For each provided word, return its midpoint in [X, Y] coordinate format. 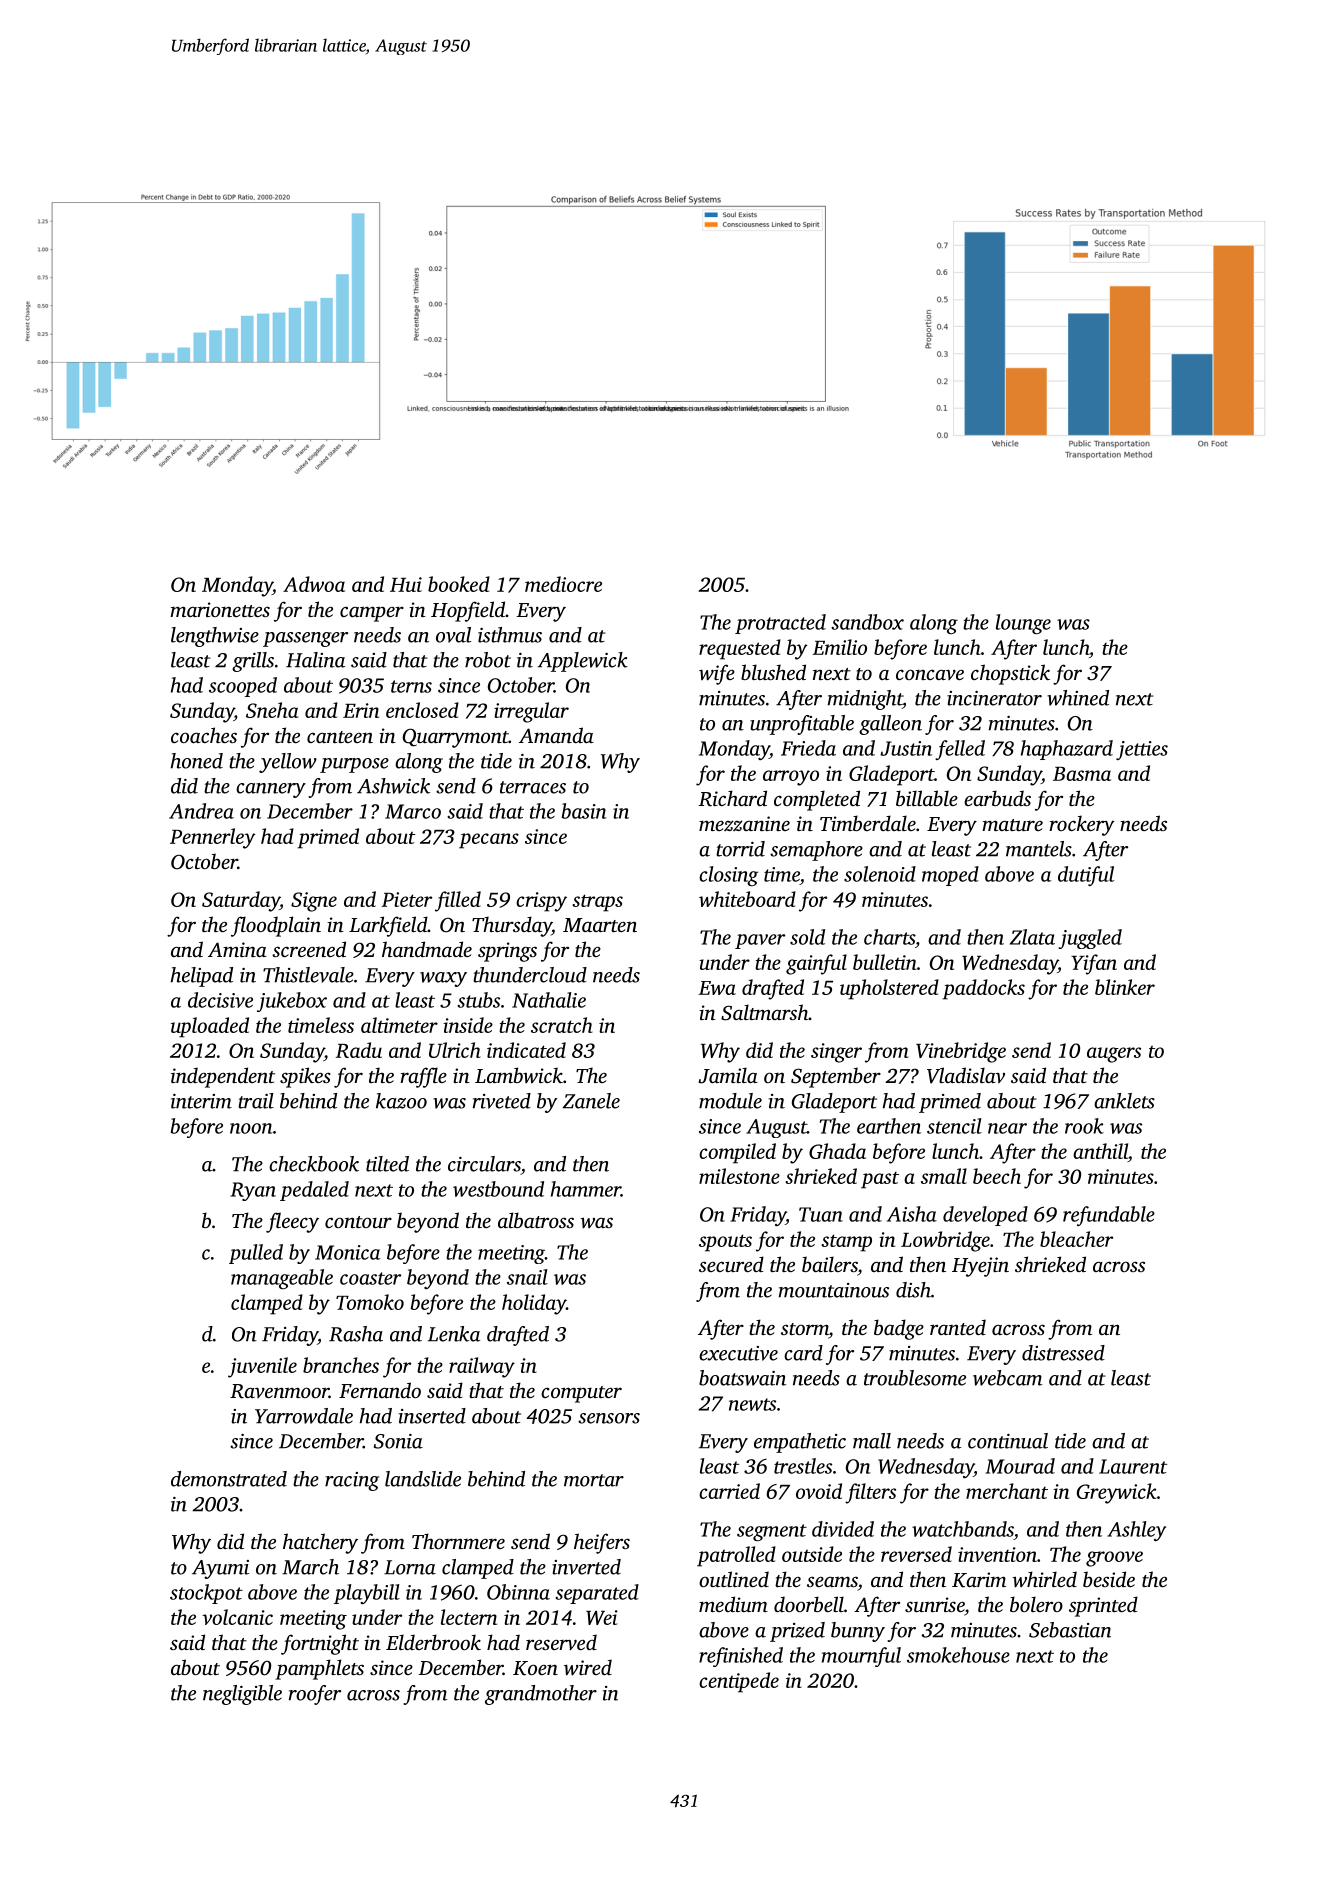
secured [731, 1264]
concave [930, 674]
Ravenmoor [279, 1391]
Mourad [1020, 1466]
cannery [271, 790]
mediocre [563, 584]
